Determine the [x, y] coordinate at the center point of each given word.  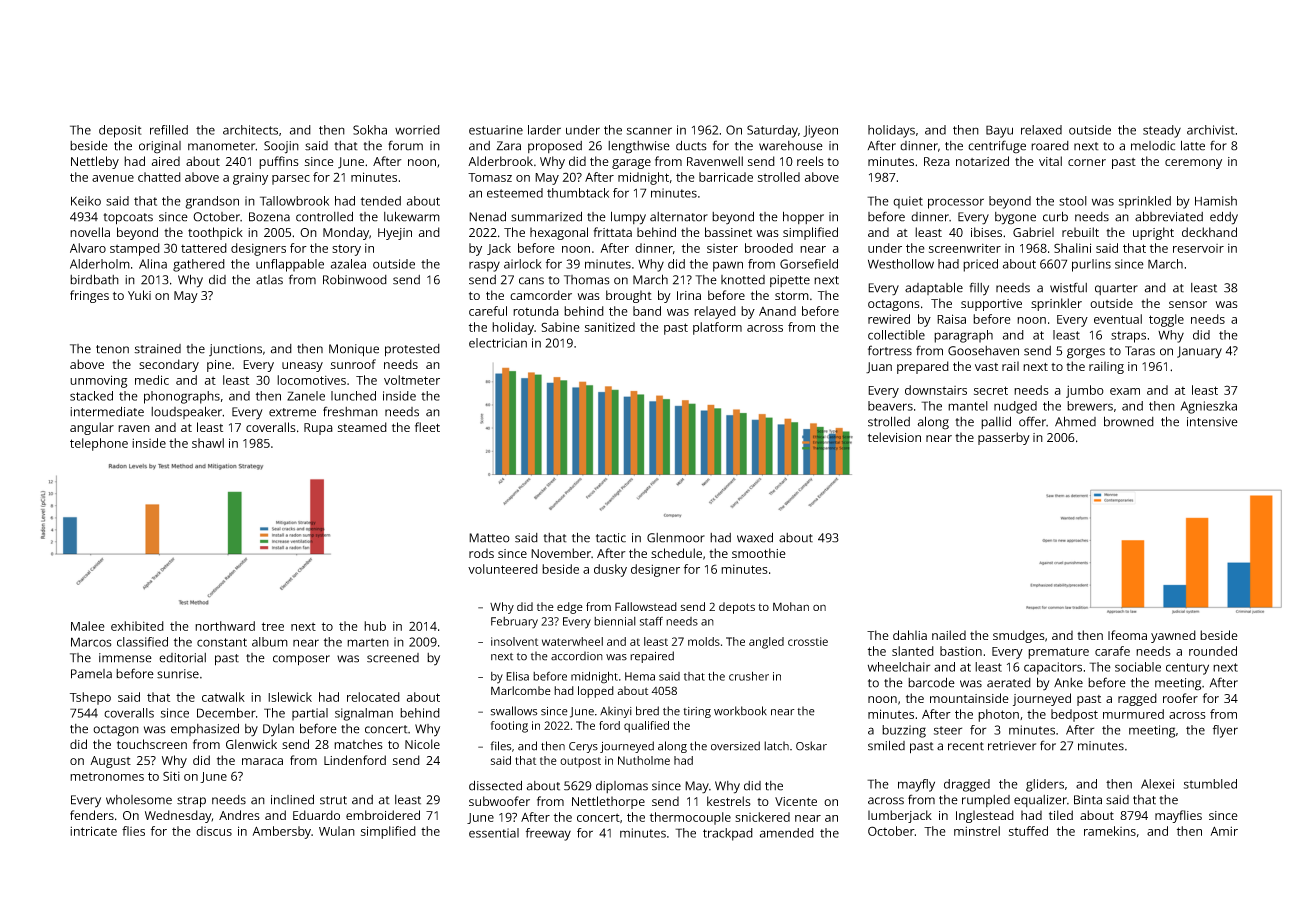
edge [570, 608]
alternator [679, 217]
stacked [91, 396]
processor [956, 203]
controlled [324, 216]
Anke [1068, 683]
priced [980, 265]
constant [222, 642]
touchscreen [152, 744]
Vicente [796, 801]
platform [717, 328]
